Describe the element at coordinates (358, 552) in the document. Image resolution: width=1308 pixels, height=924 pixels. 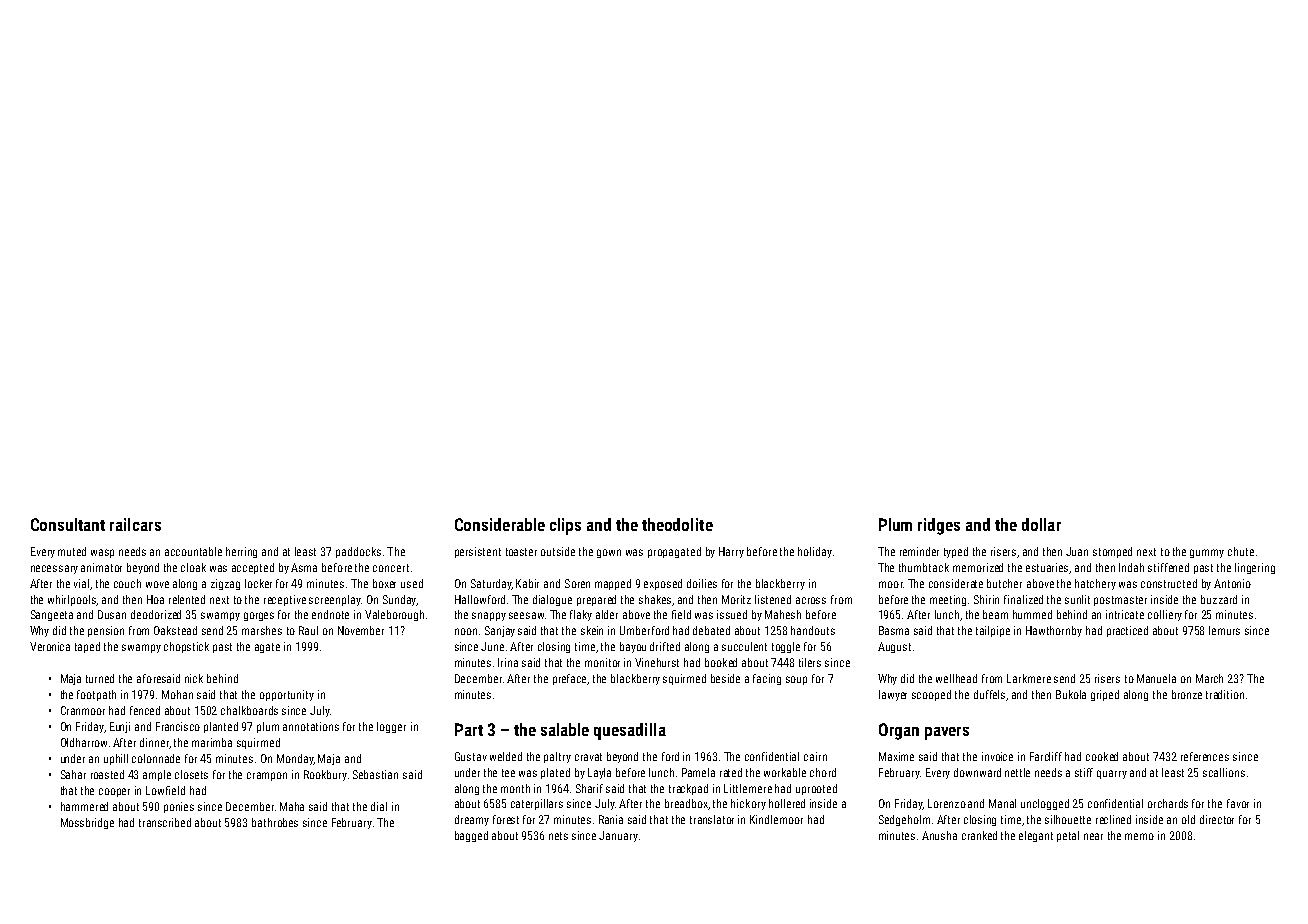
I see `paddocks` at that location.
